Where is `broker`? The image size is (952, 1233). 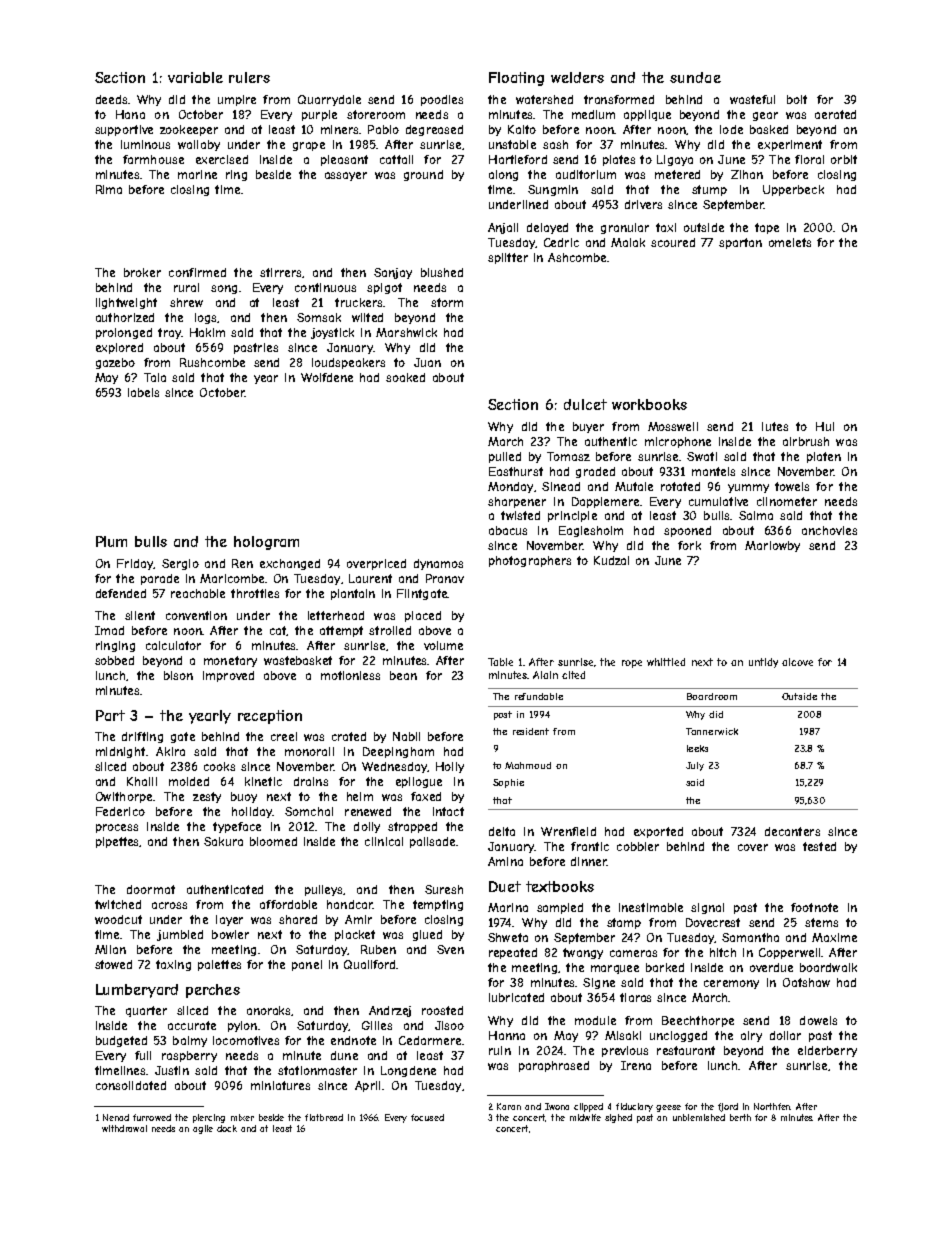
broker is located at coordinates (142, 272).
